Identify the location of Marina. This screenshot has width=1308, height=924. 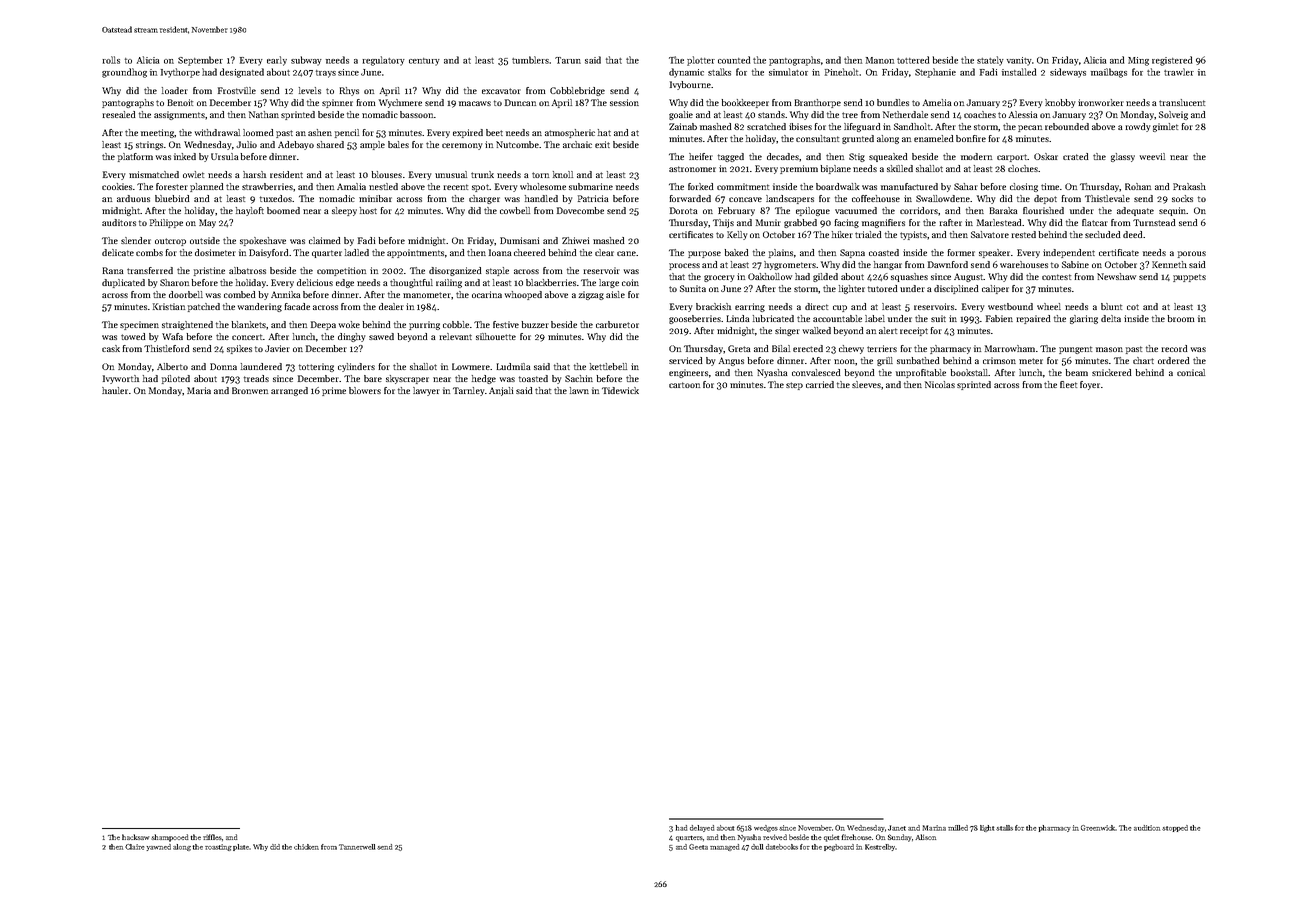
(934, 828).
